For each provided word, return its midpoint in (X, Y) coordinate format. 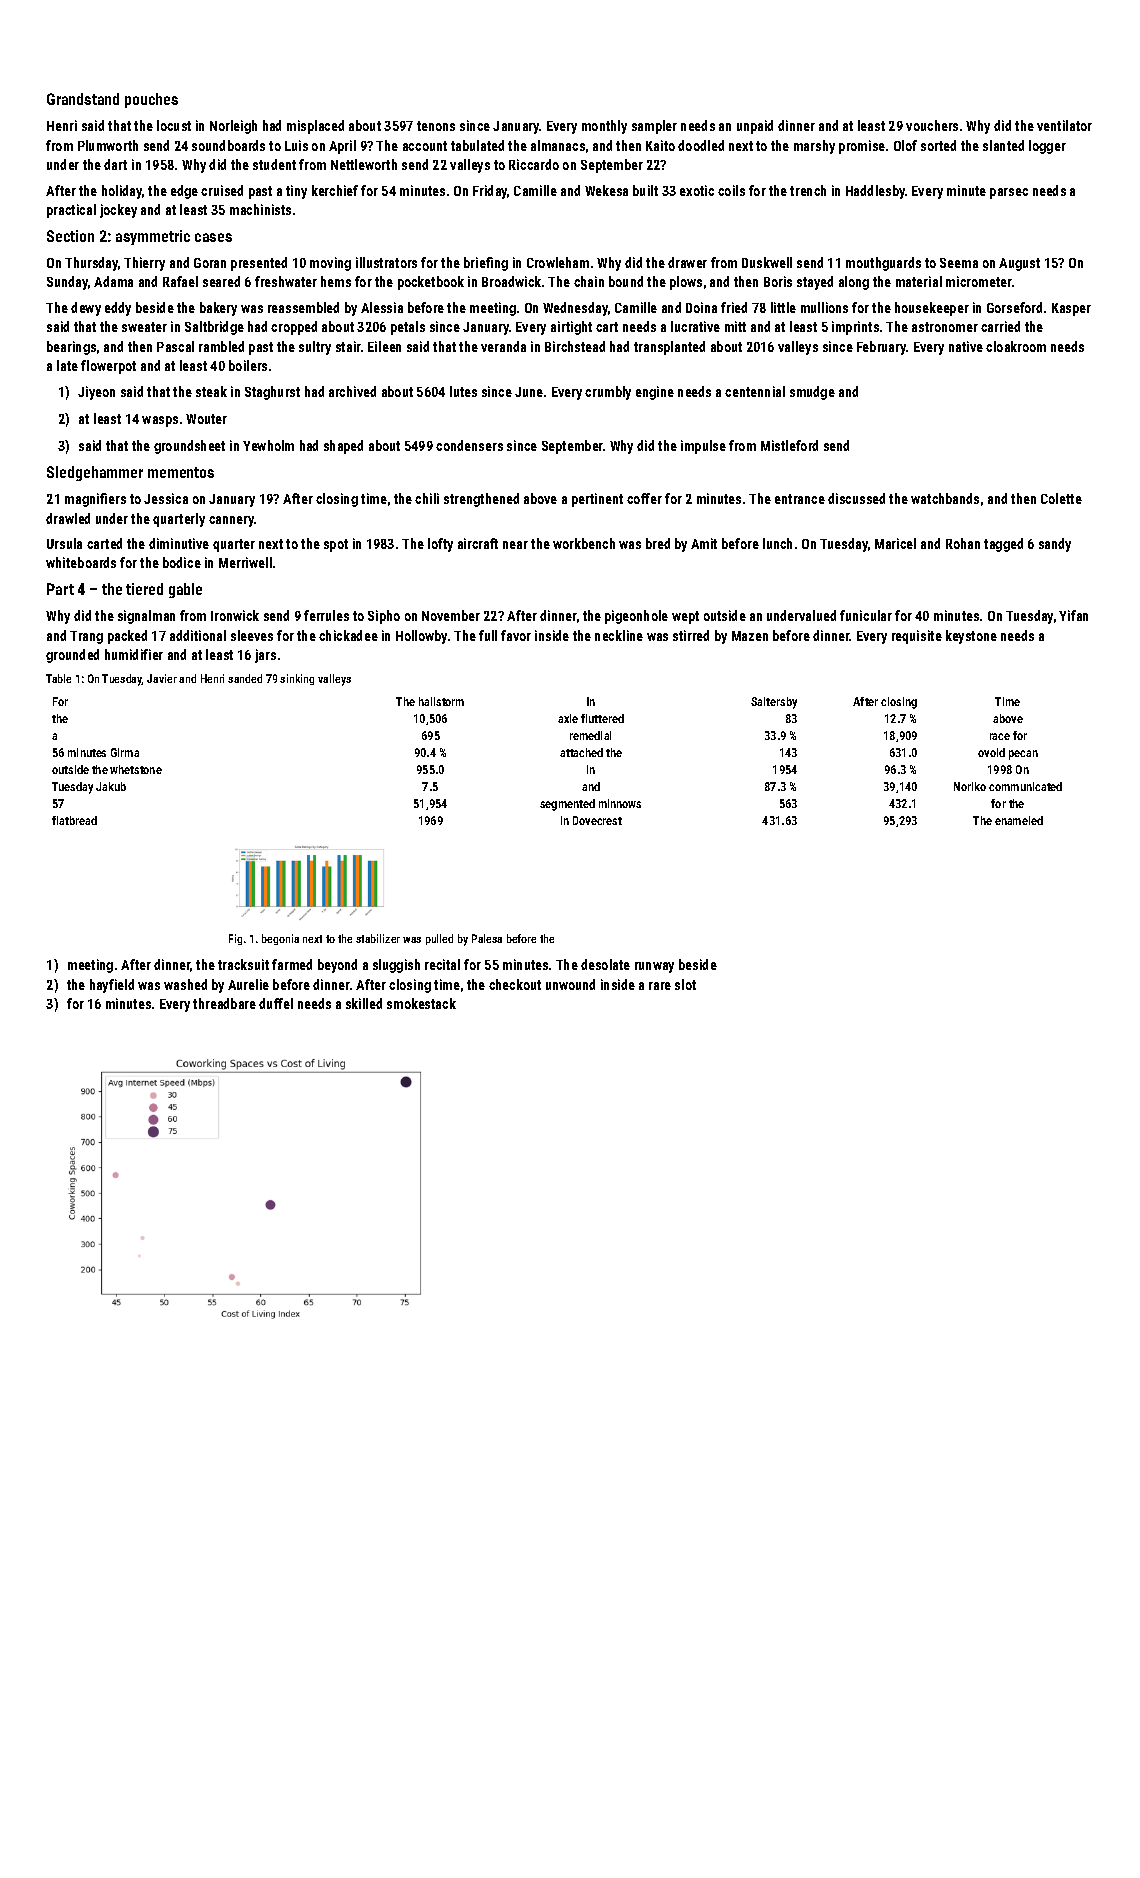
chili (427, 498)
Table (58, 678)
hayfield (112, 986)
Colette (1061, 498)
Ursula (64, 543)
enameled (1019, 820)
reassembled (303, 307)
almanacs (558, 145)
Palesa (487, 938)
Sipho (384, 617)
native (966, 346)
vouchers (932, 125)
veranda (503, 346)
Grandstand (83, 99)
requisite (917, 637)
